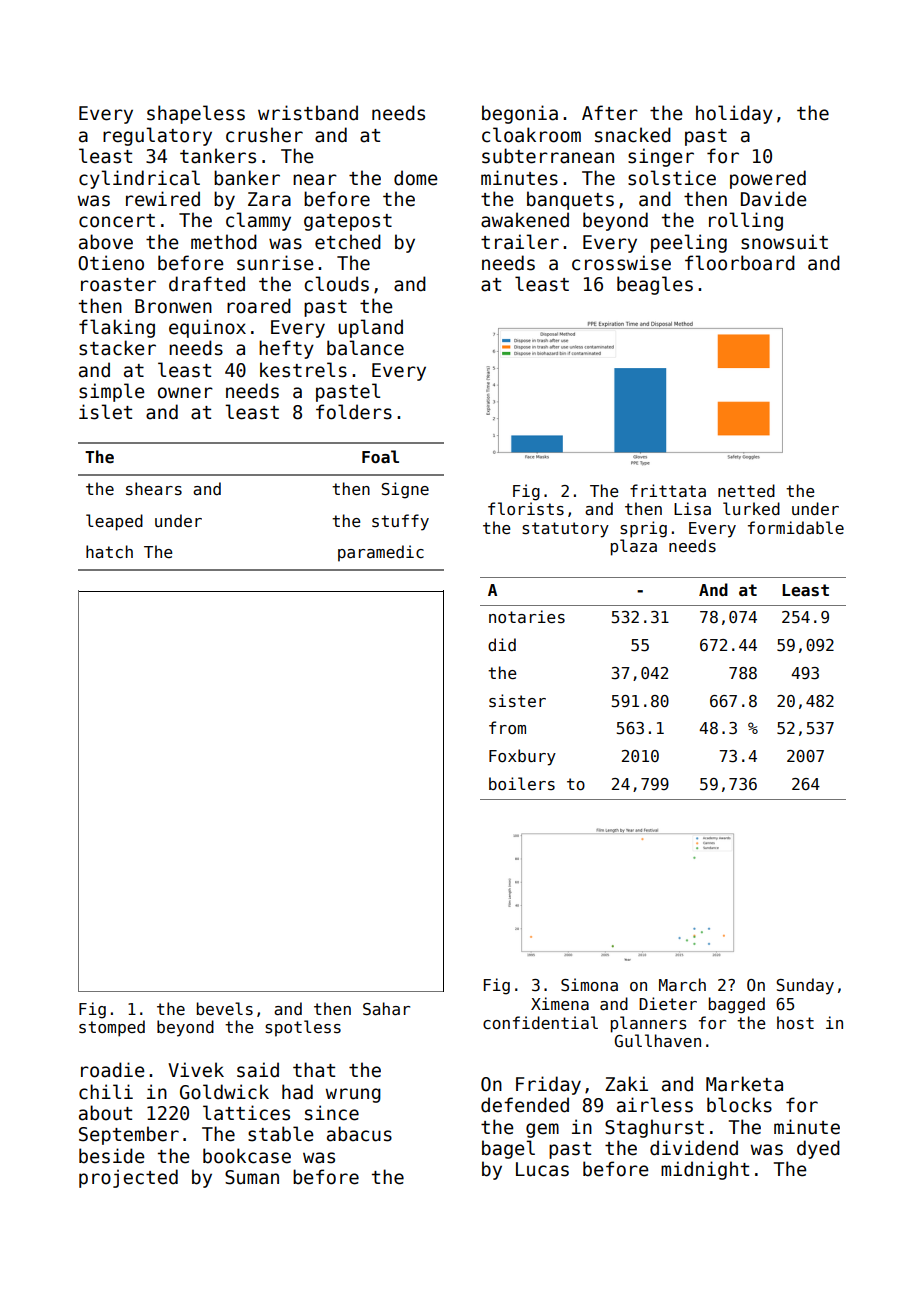 Image resolution: width=924 pixels, height=1311 pixels. I want to click on stable, so click(281, 1134).
